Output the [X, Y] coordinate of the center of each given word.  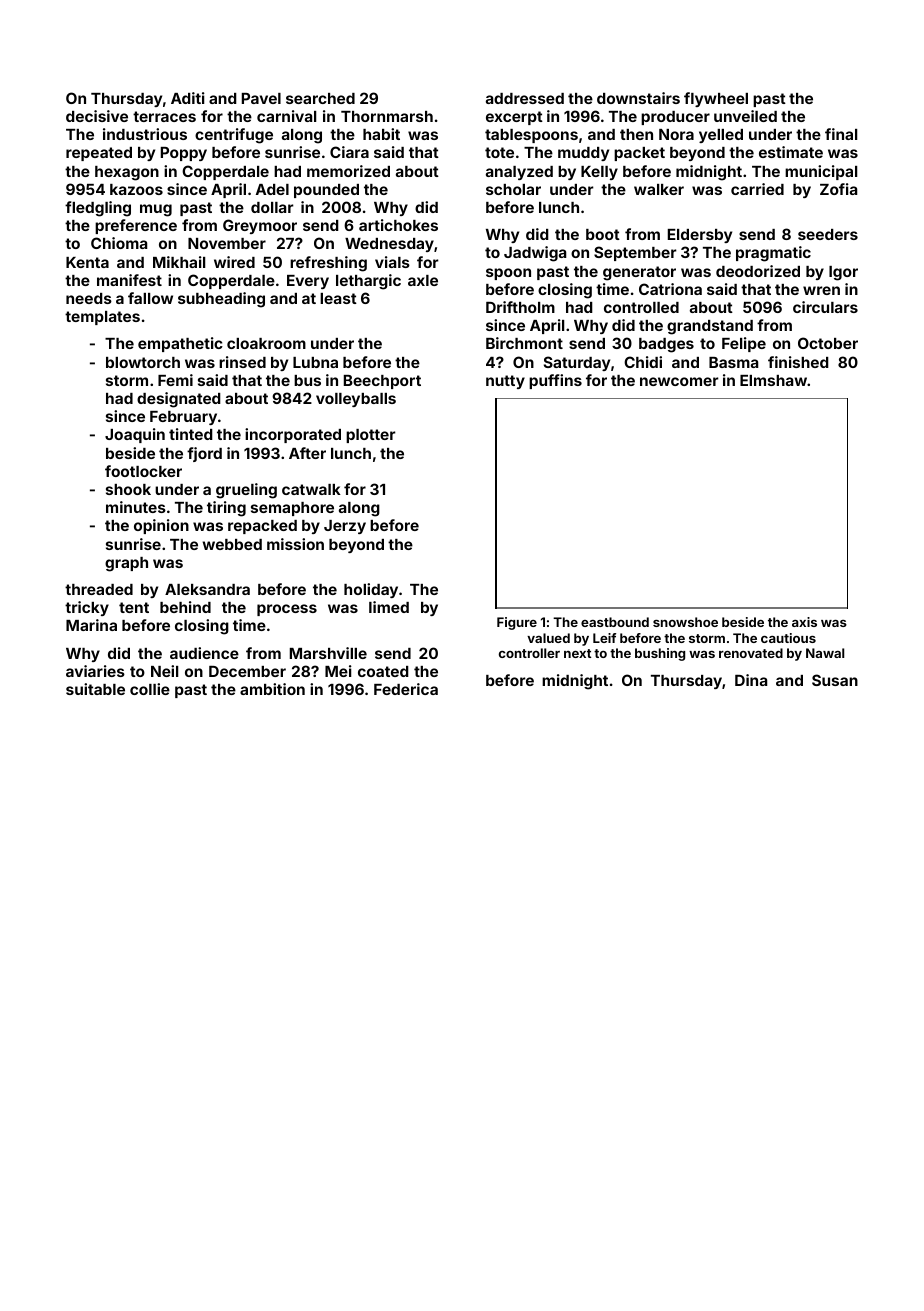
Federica [406, 689]
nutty [505, 382]
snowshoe [685, 622]
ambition [272, 689]
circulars [825, 307]
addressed [525, 98]
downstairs [638, 98]
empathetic [180, 344]
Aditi [188, 98]
